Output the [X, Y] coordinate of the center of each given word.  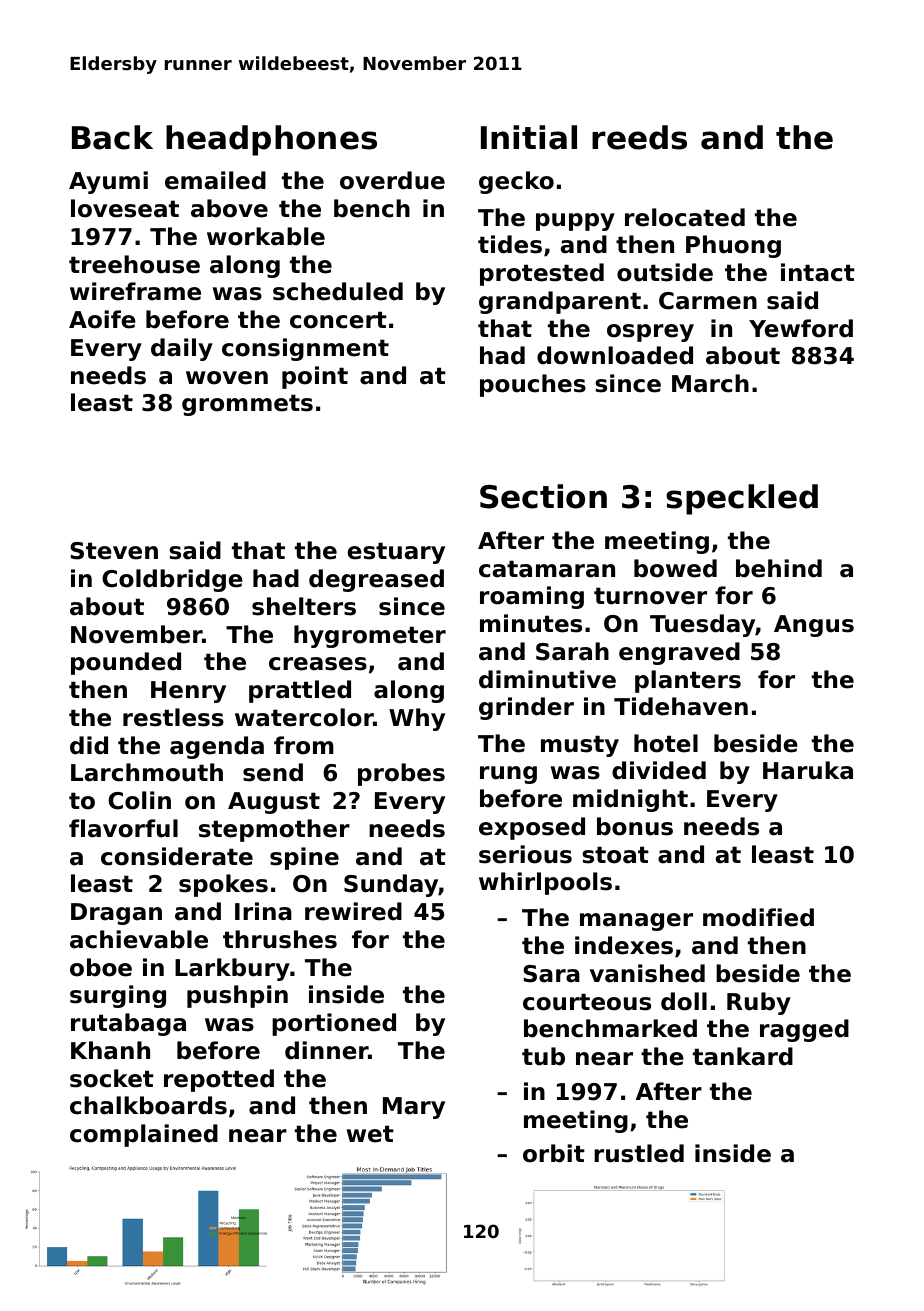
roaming [532, 597]
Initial [529, 137]
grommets [247, 405]
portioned [334, 1024]
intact [818, 272]
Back [112, 137]
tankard [743, 1056]
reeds [639, 137]
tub [543, 1056]
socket [112, 1078]
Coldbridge [172, 580]
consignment [305, 349]
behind [779, 568]
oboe [101, 967]
